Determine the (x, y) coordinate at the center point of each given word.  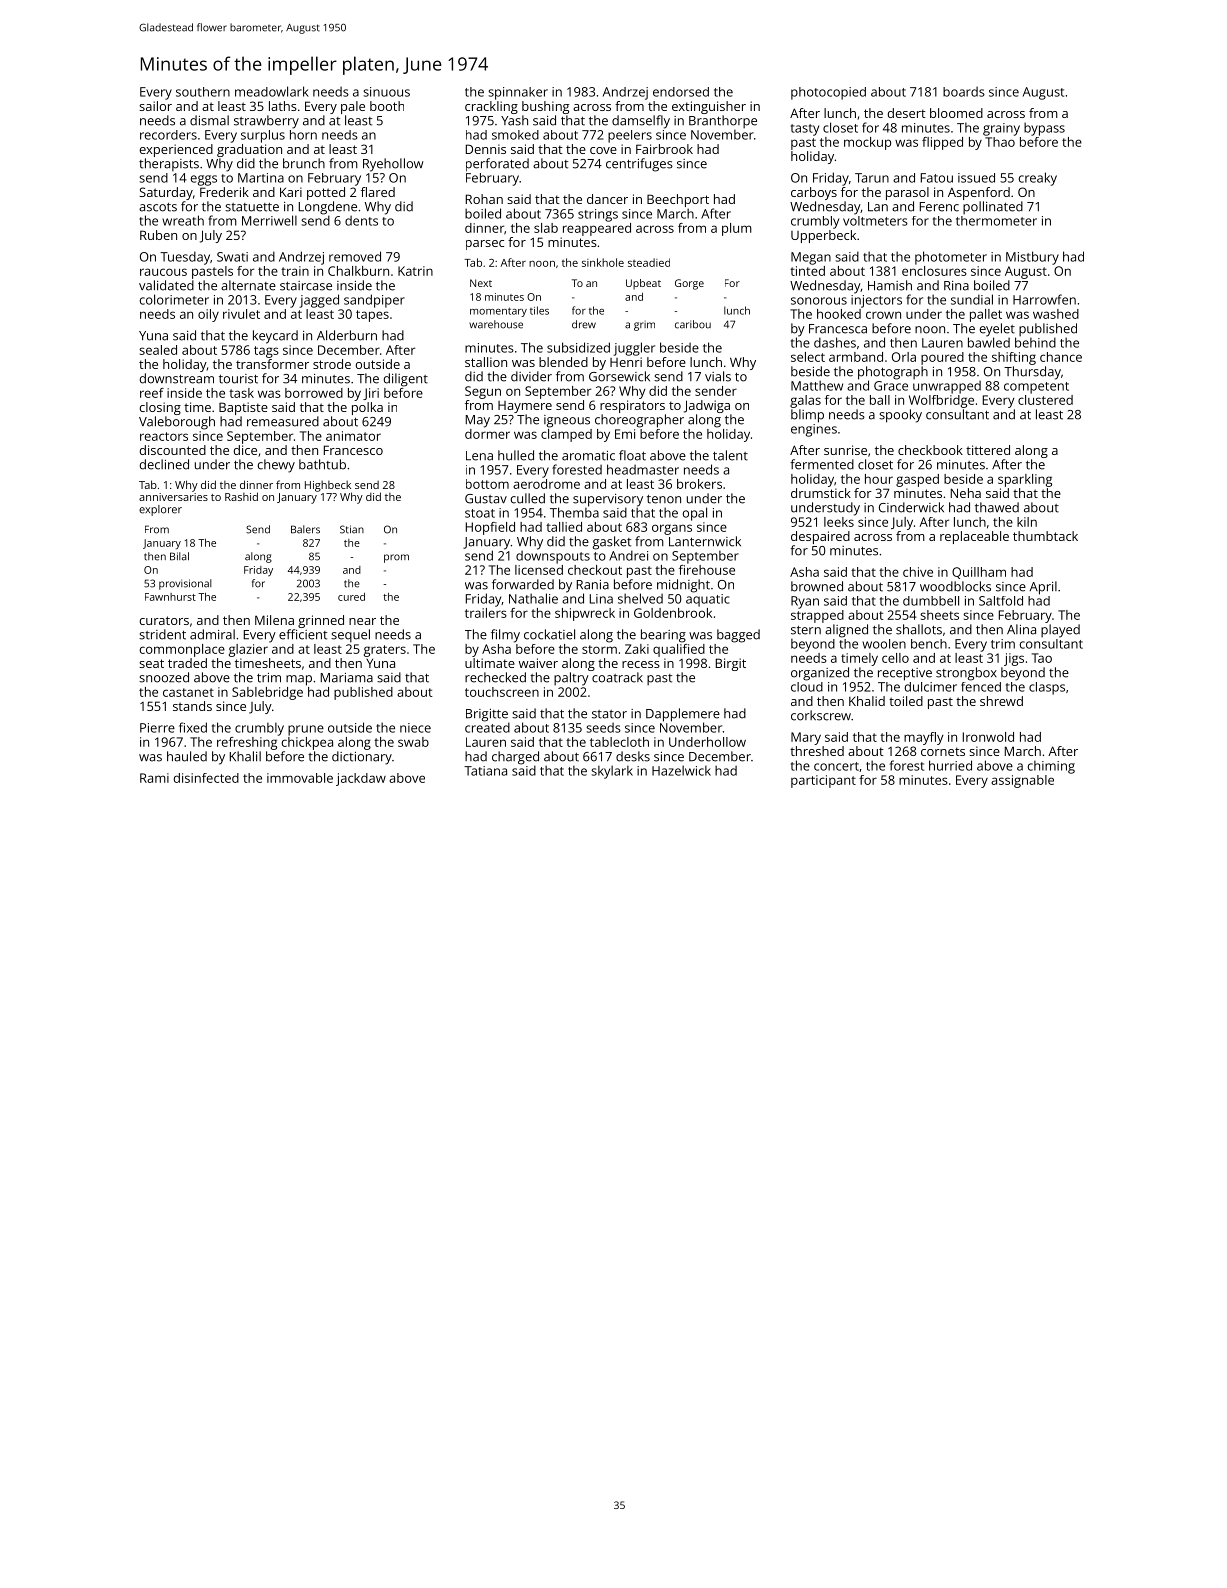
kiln (1027, 522)
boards (964, 92)
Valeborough (177, 423)
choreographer (639, 421)
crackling (491, 107)
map (299, 680)
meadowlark (272, 91)
